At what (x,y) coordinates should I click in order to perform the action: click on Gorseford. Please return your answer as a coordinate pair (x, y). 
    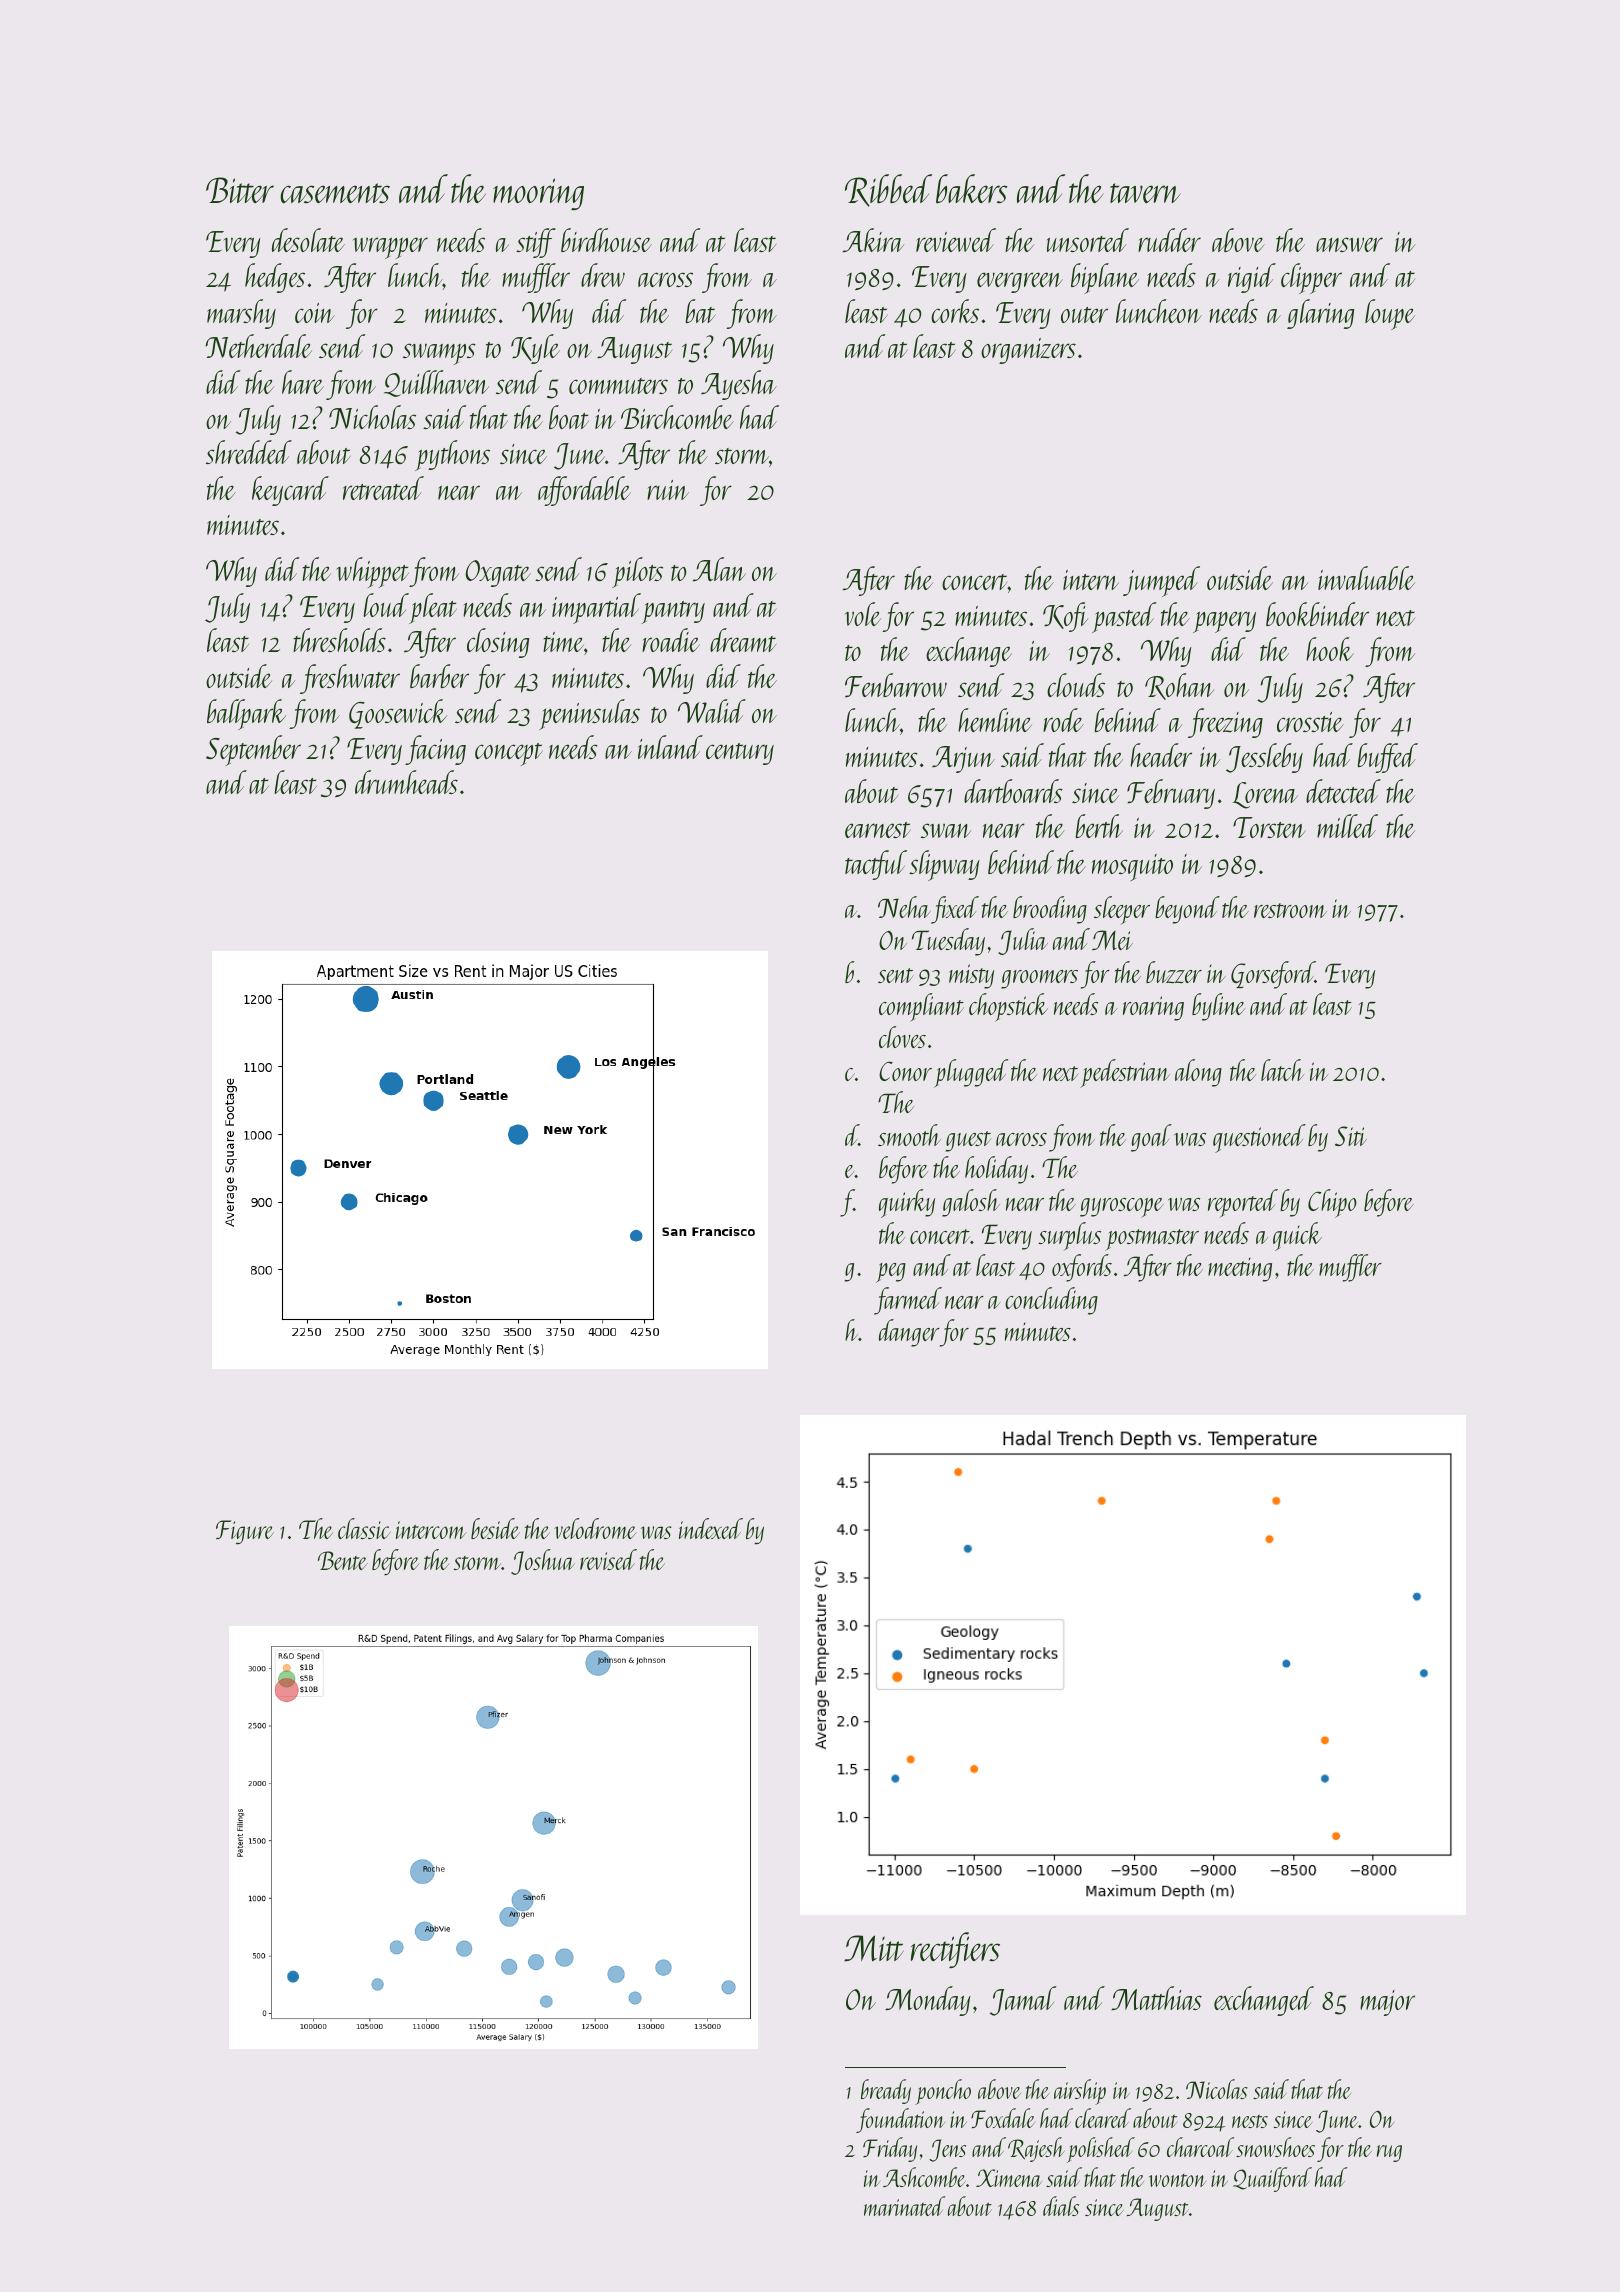
    Looking at the image, I should click on (1273, 975).
